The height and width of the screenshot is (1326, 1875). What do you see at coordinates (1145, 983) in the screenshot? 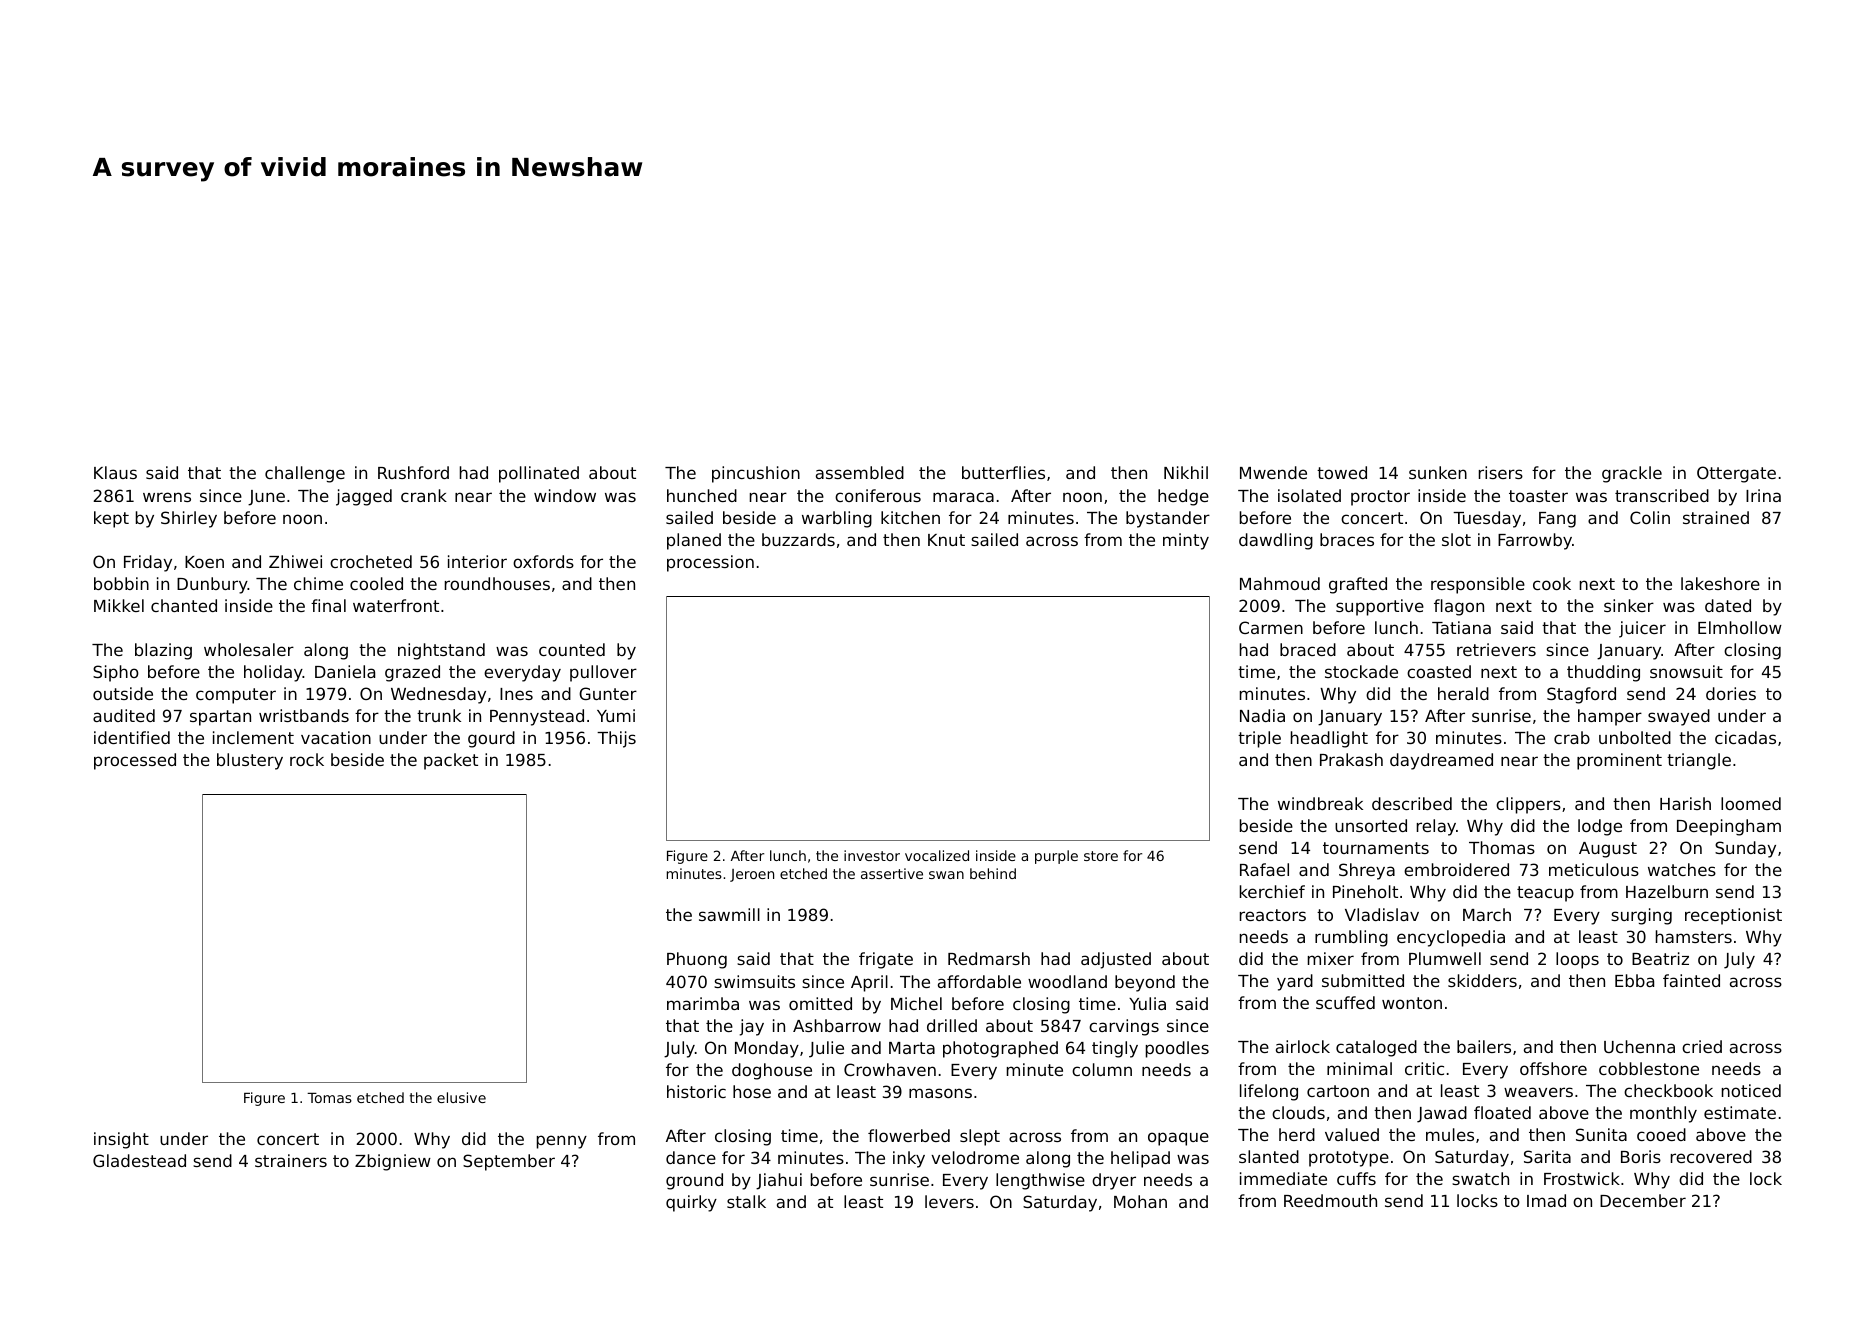
I see `beyond` at bounding box center [1145, 983].
